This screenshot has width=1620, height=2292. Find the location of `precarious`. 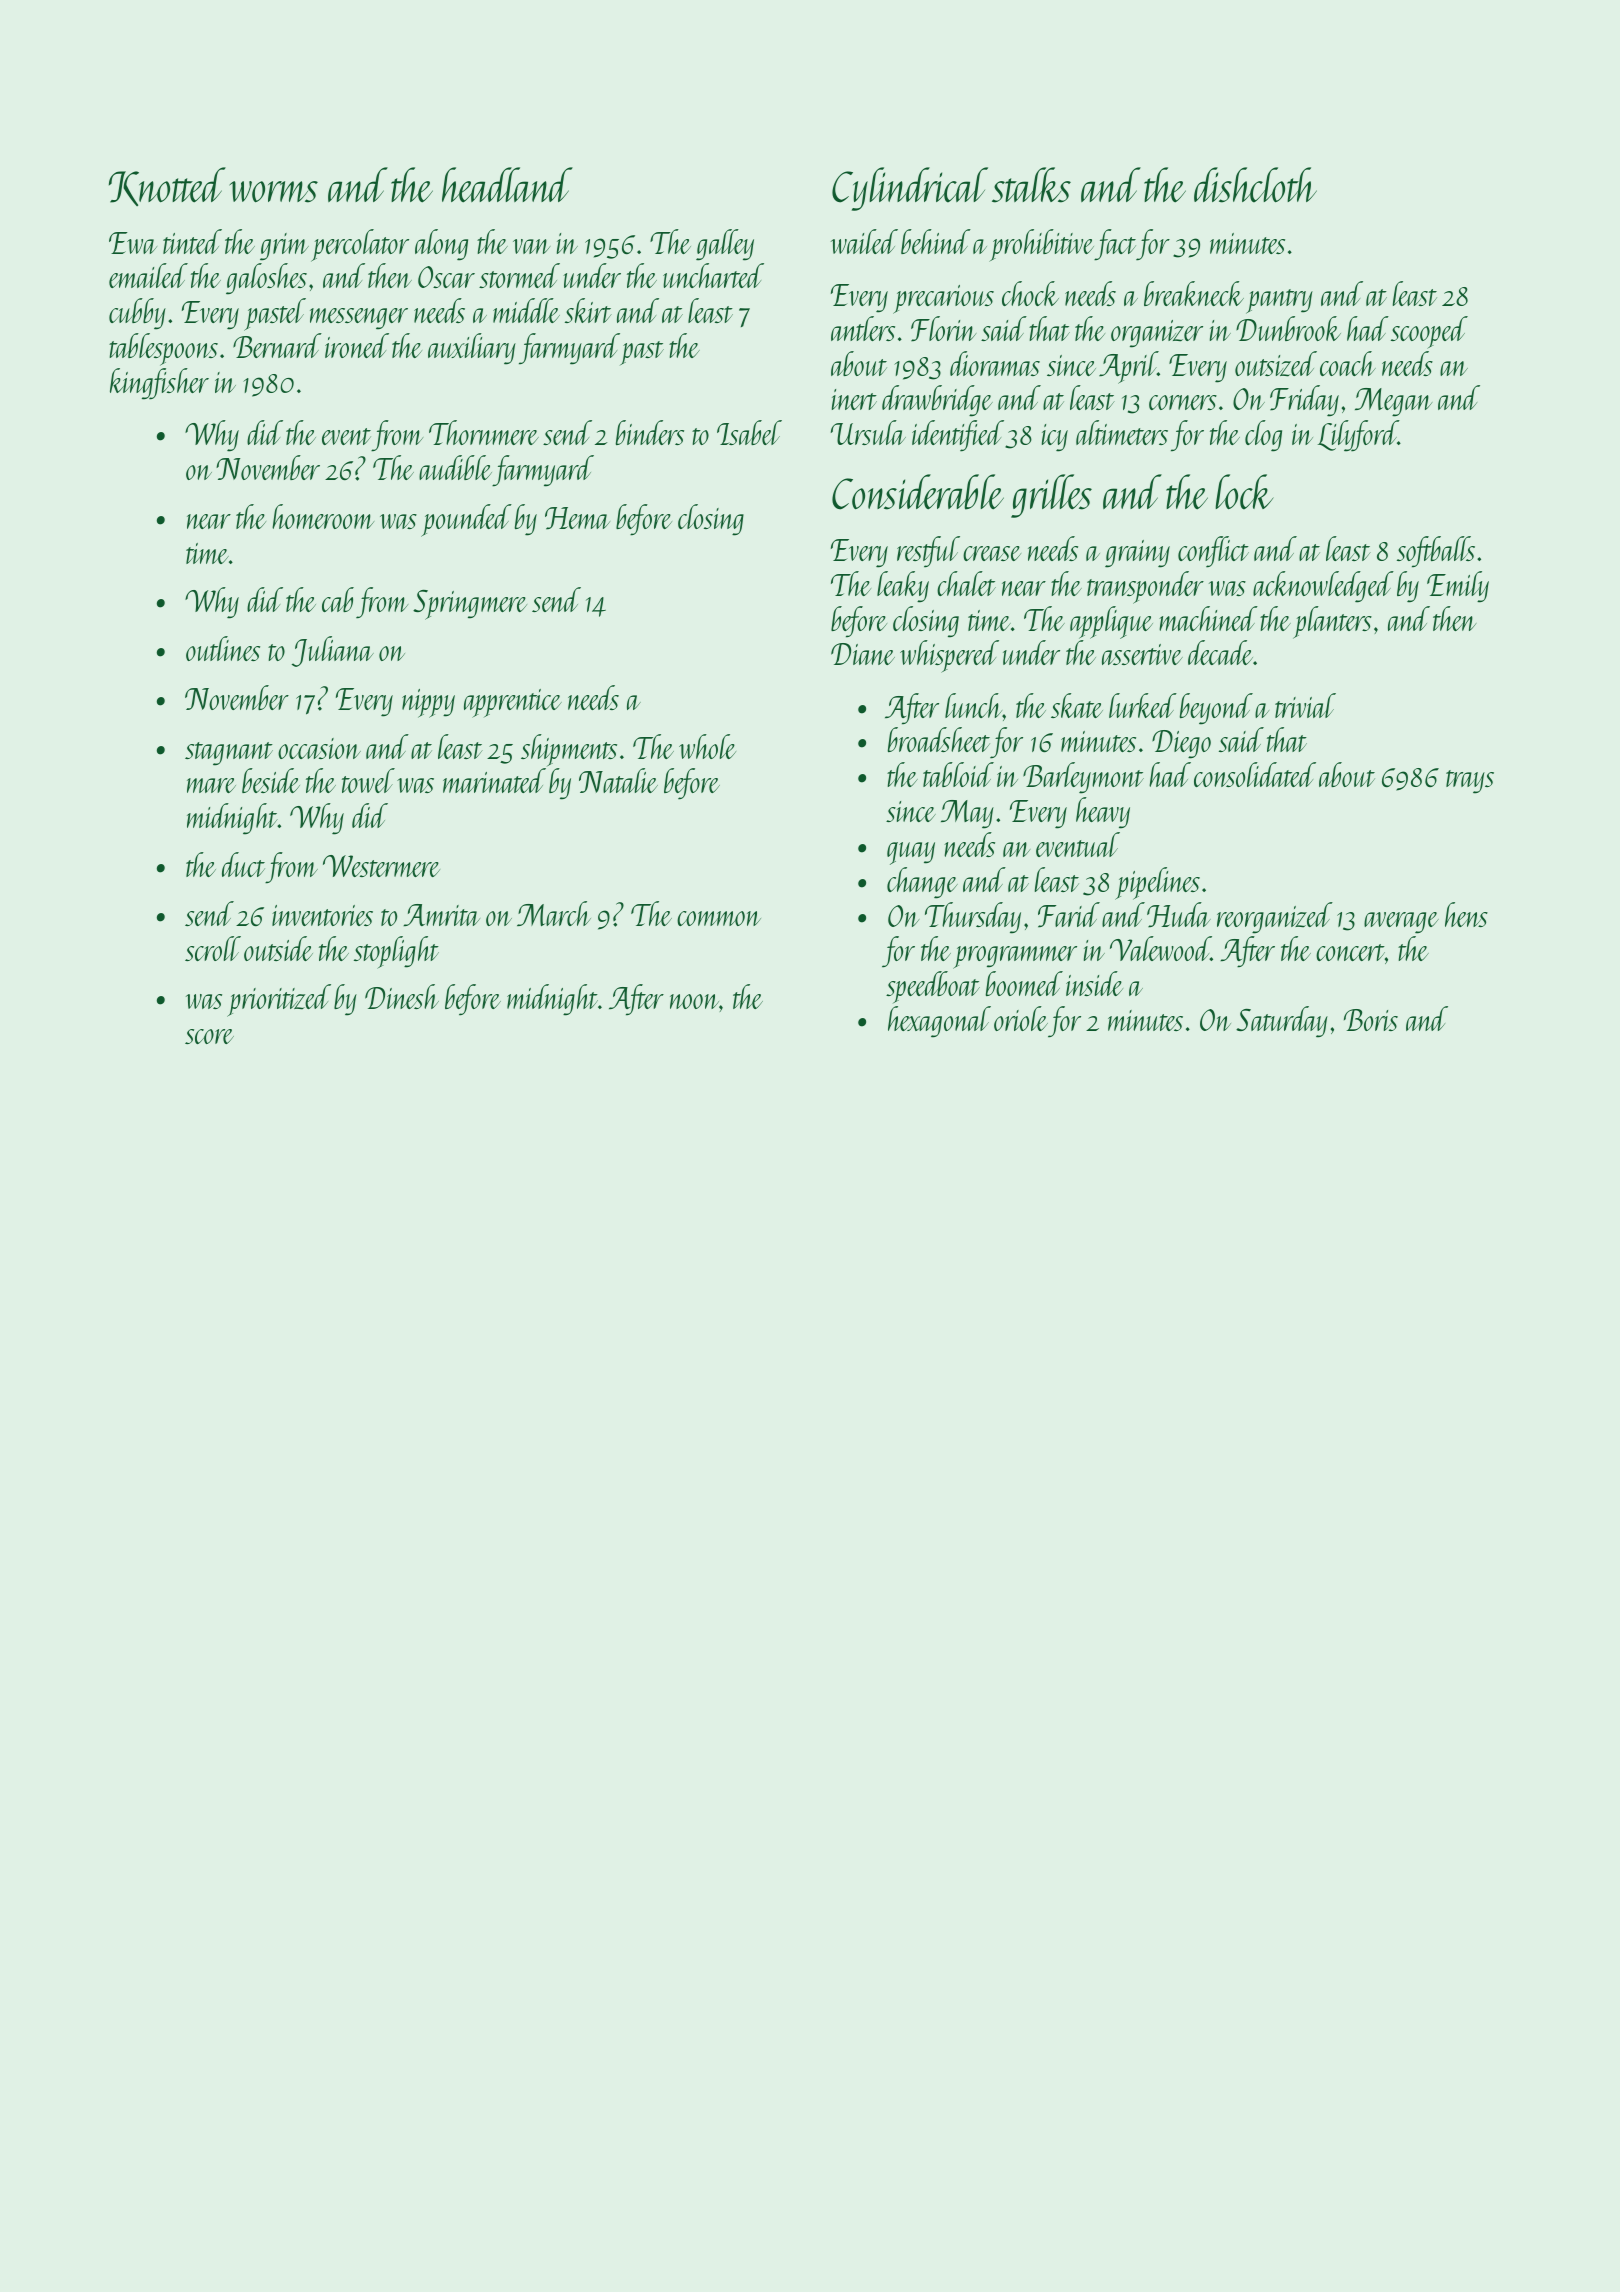

precarious is located at coordinates (943, 299).
